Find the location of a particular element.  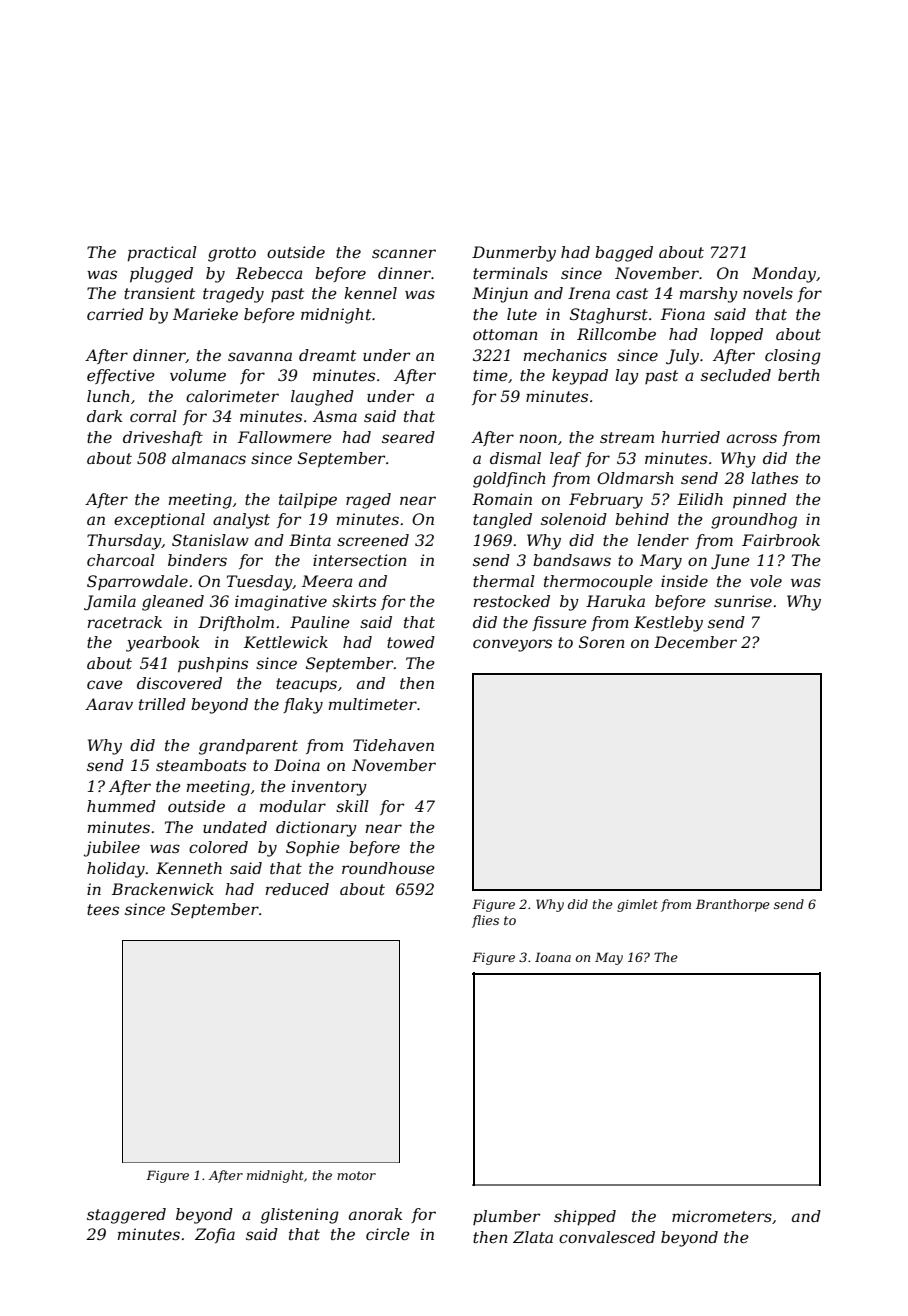

Branthorpe is located at coordinates (733, 905).
